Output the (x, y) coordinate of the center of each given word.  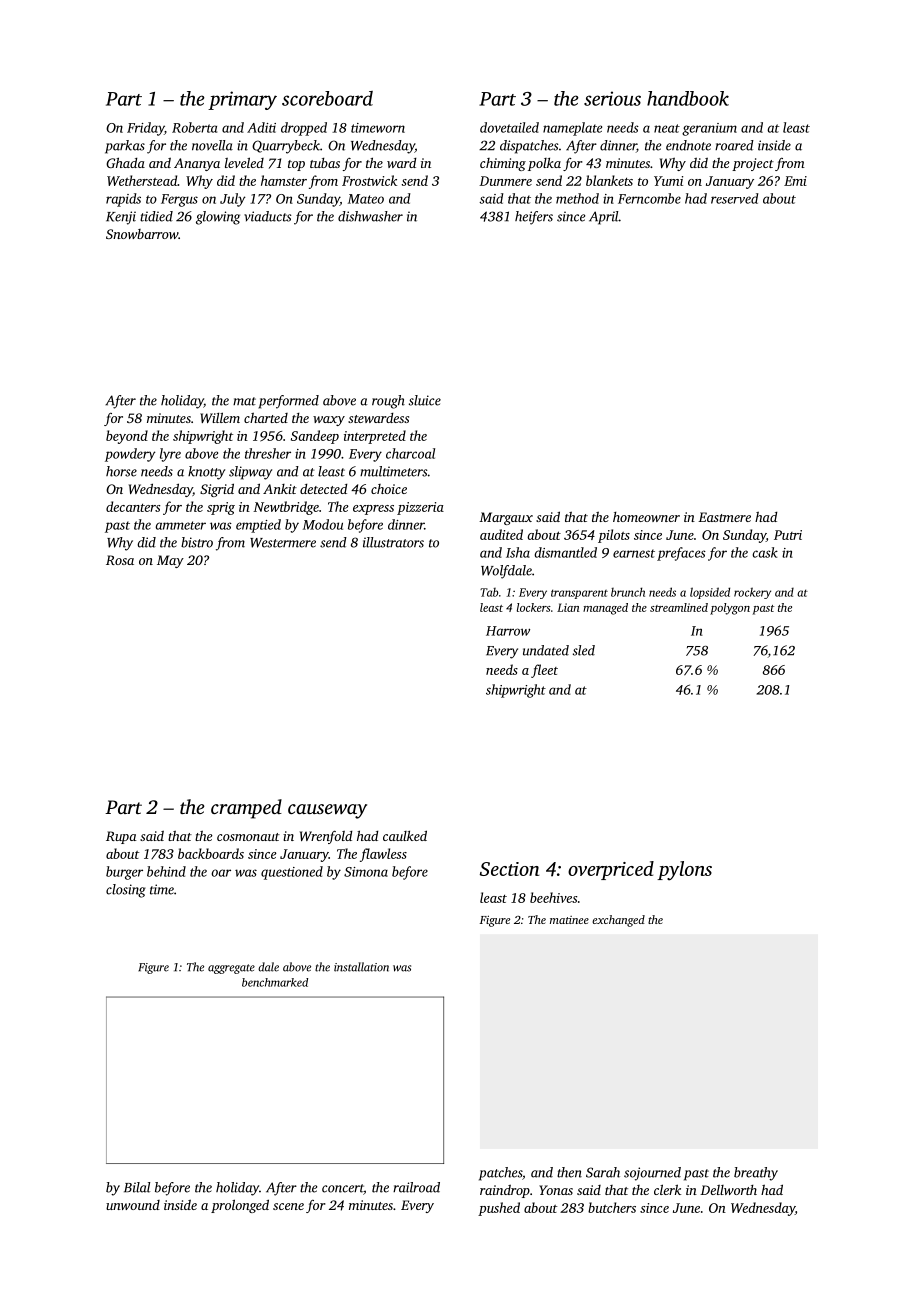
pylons (684, 871)
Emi (795, 181)
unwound (133, 1205)
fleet (544, 671)
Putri (788, 535)
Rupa (121, 837)
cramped (246, 809)
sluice (425, 400)
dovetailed (509, 127)
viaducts (267, 216)
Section (509, 869)
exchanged (618, 921)
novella (212, 145)
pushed (499, 1209)
